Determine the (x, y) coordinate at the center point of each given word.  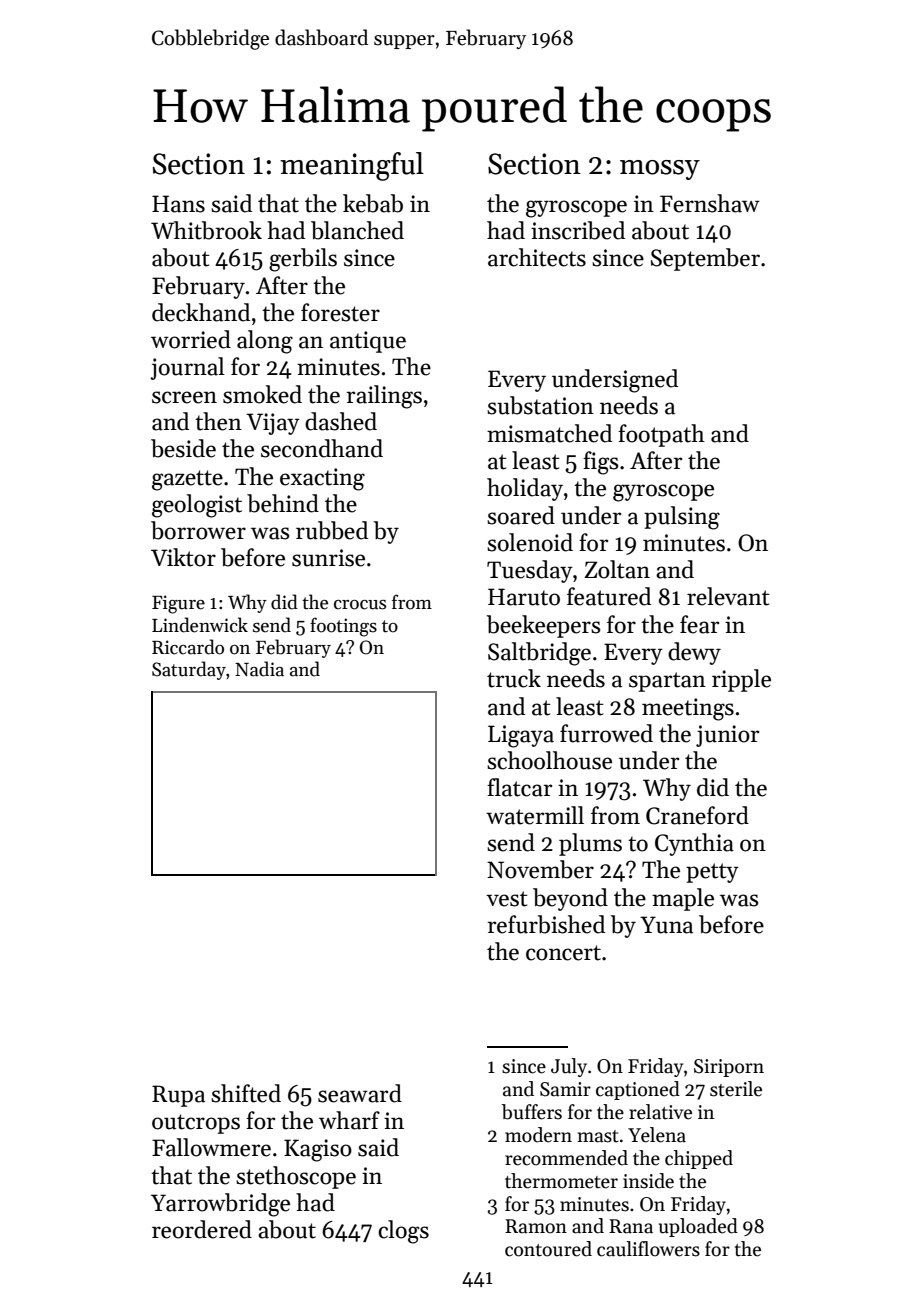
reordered (202, 1229)
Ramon (536, 1226)
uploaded (698, 1227)
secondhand (322, 448)
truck (514, 678)
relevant (728, 596)
